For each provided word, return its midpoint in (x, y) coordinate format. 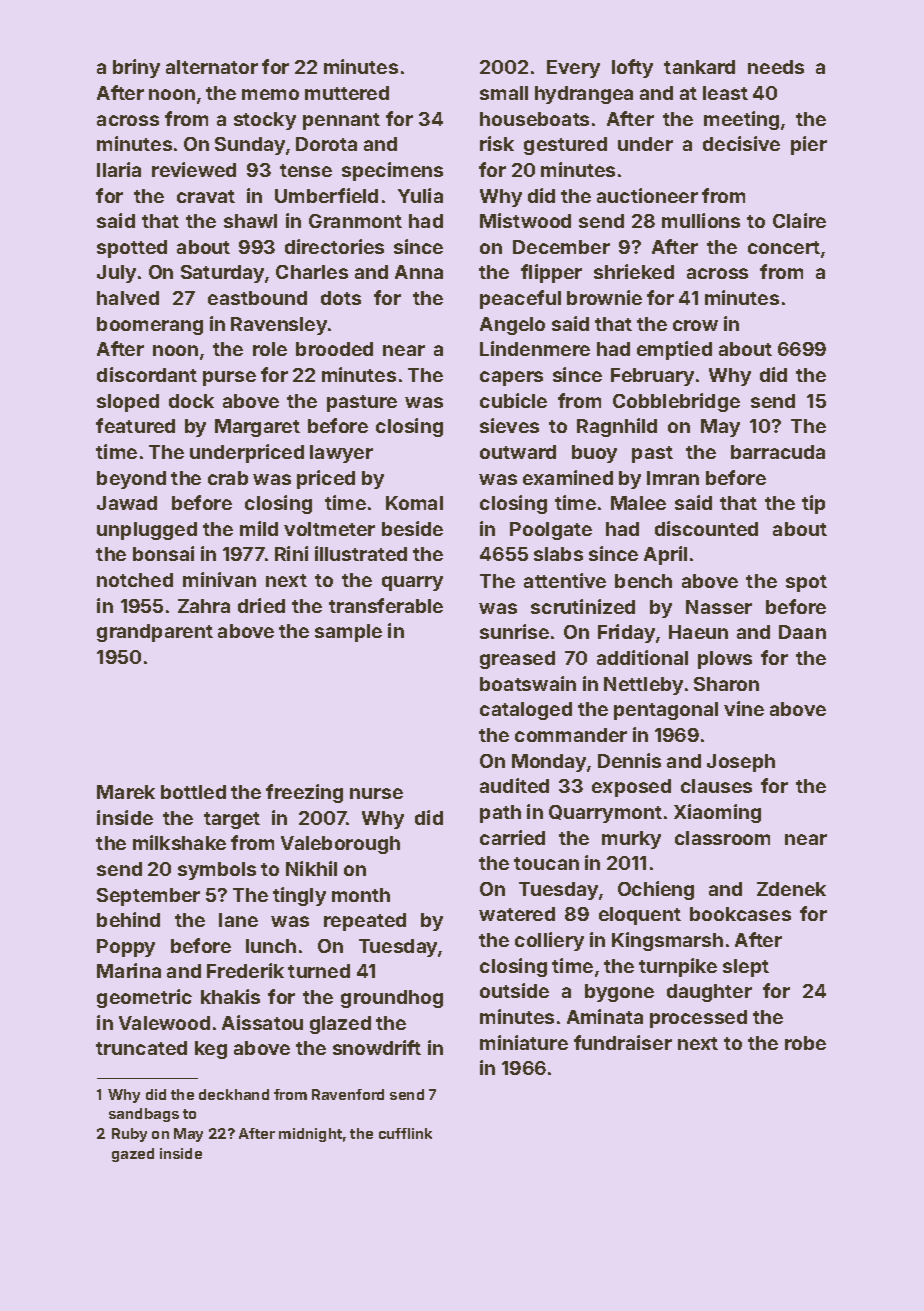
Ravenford (348, 1094)
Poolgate (551, 531)
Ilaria (119, 169)
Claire (799, 220)
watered (517, 914)
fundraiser (623, 1042)
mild (259, 528)
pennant (341, 121)
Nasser (719, 607)
